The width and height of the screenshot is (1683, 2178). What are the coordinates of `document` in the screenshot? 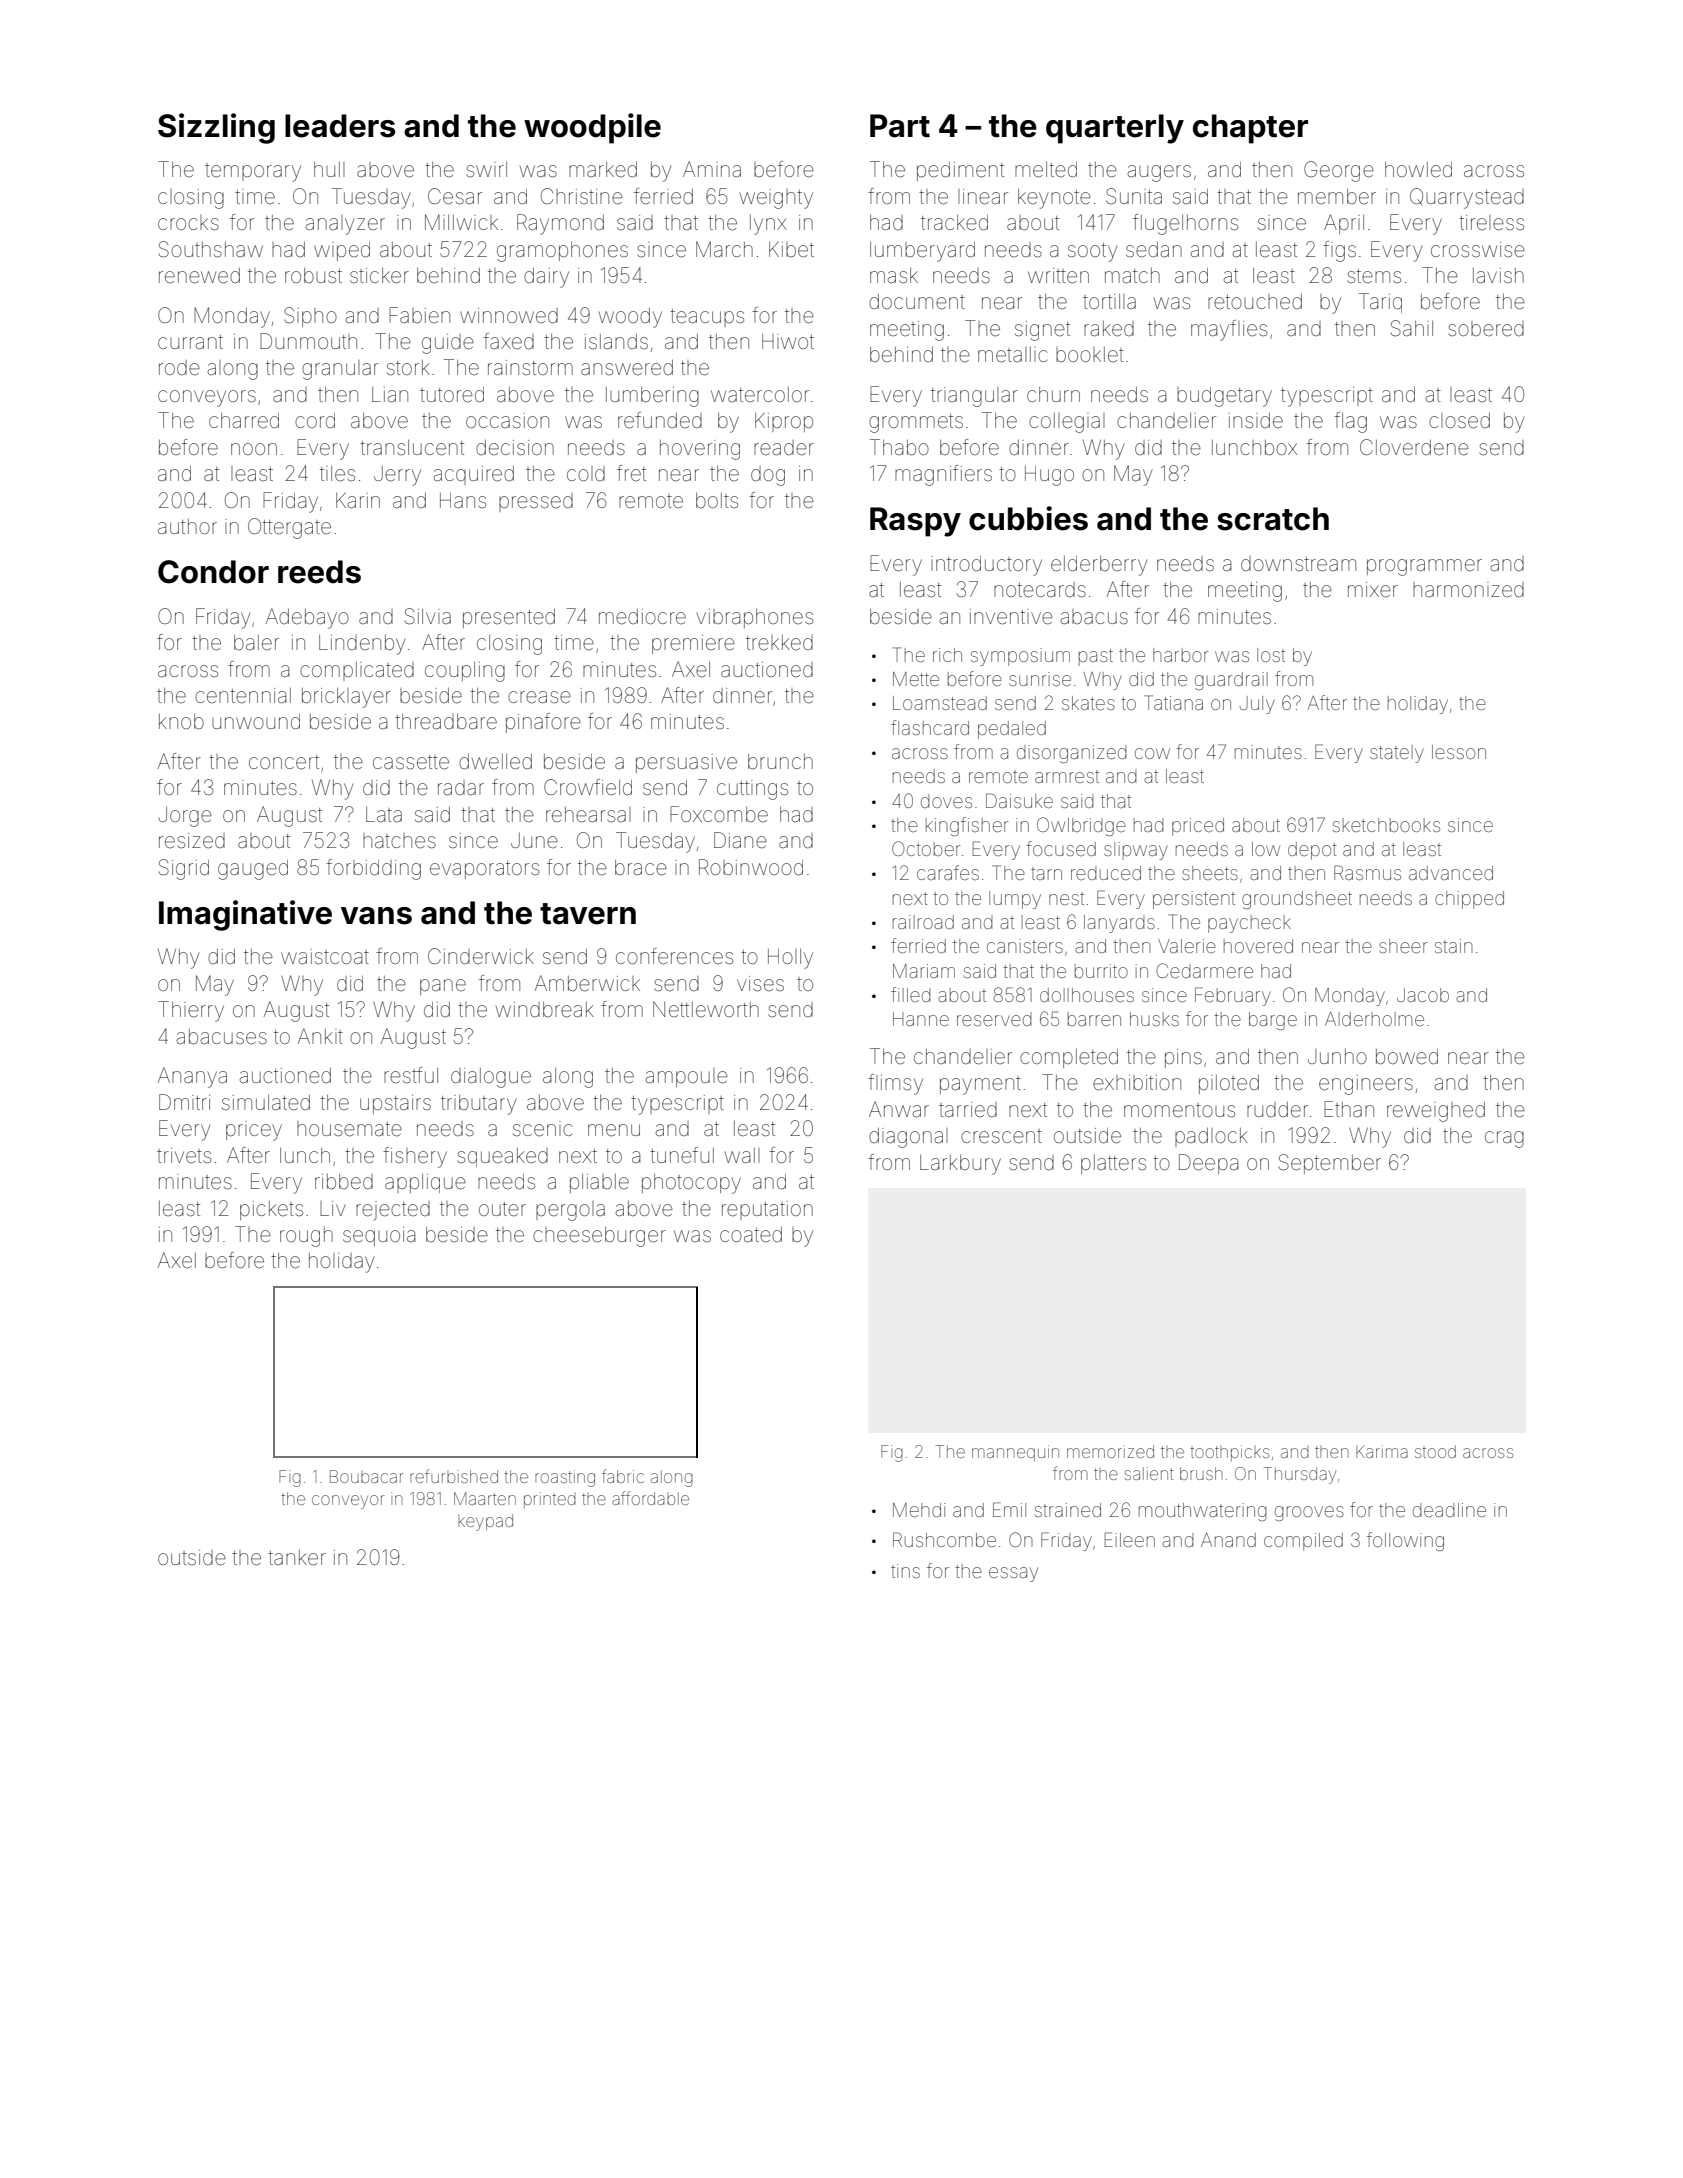 It's located at (917, 302).
